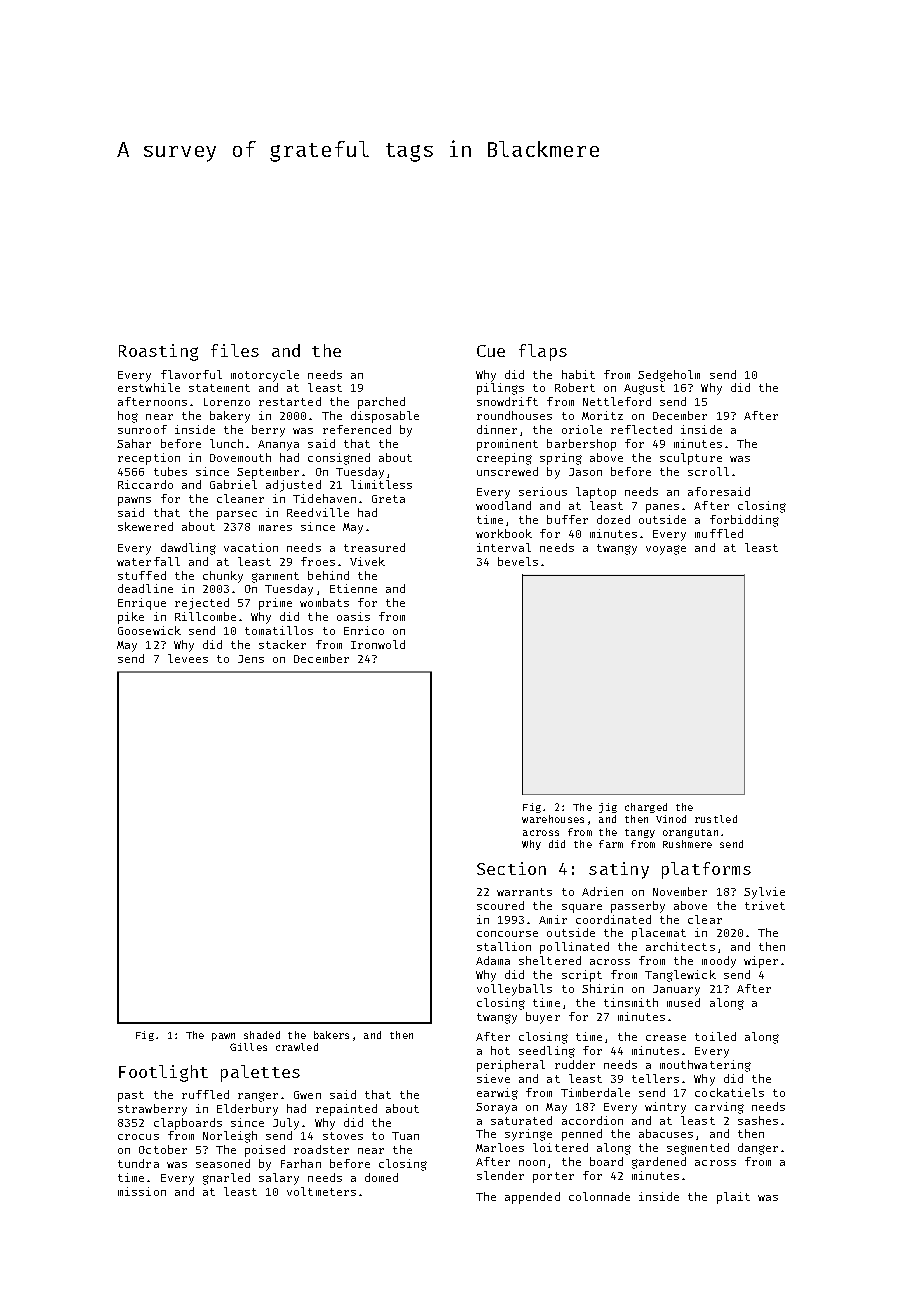 This image has height=1316, width=908. I want to click on Adama, so click(493, 960).
